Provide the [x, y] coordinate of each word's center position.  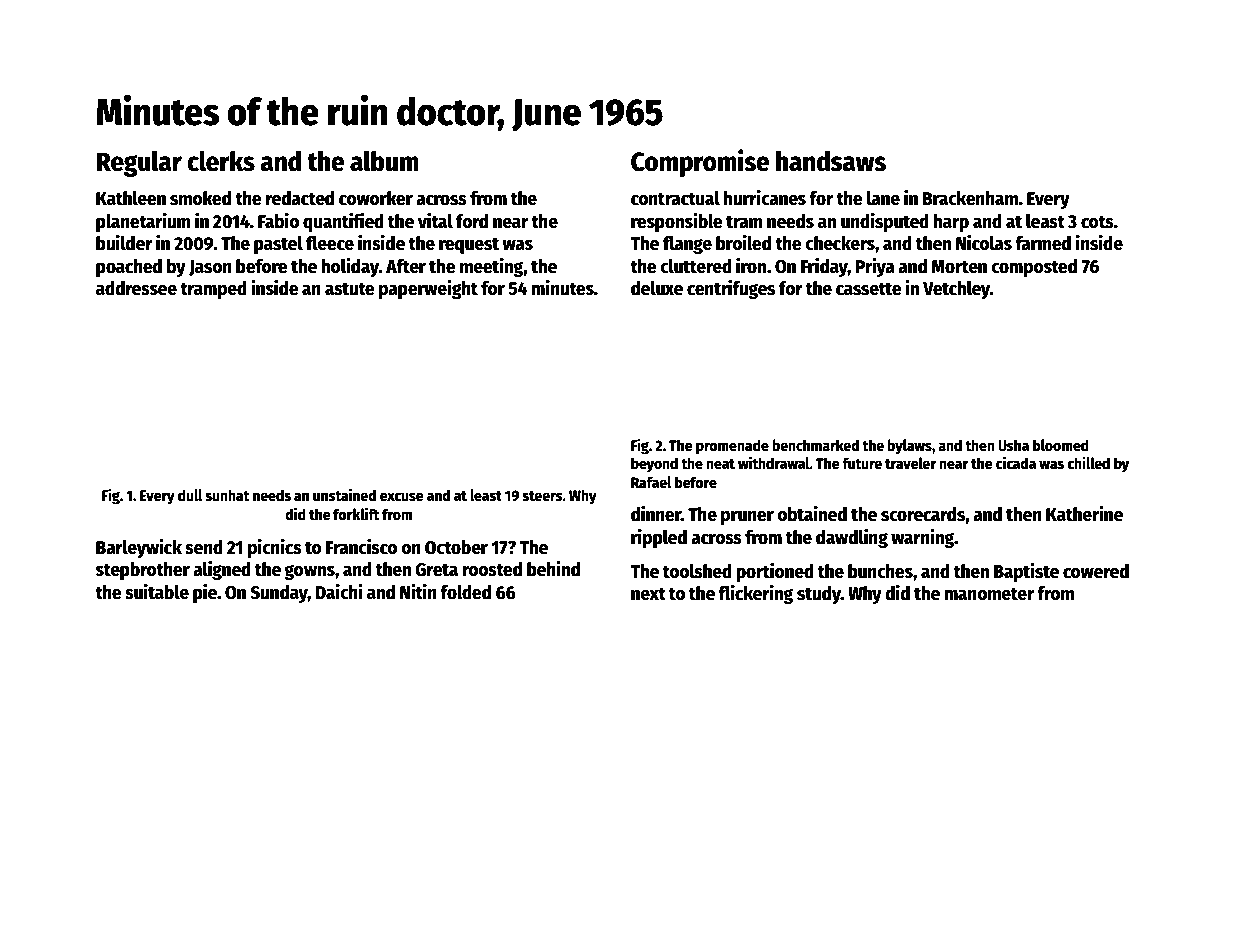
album [384, 161]
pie [205, 593]
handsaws [831, 161]
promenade [732, 447]
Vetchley [956, 290]
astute [350, 289]
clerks [221, 161]
